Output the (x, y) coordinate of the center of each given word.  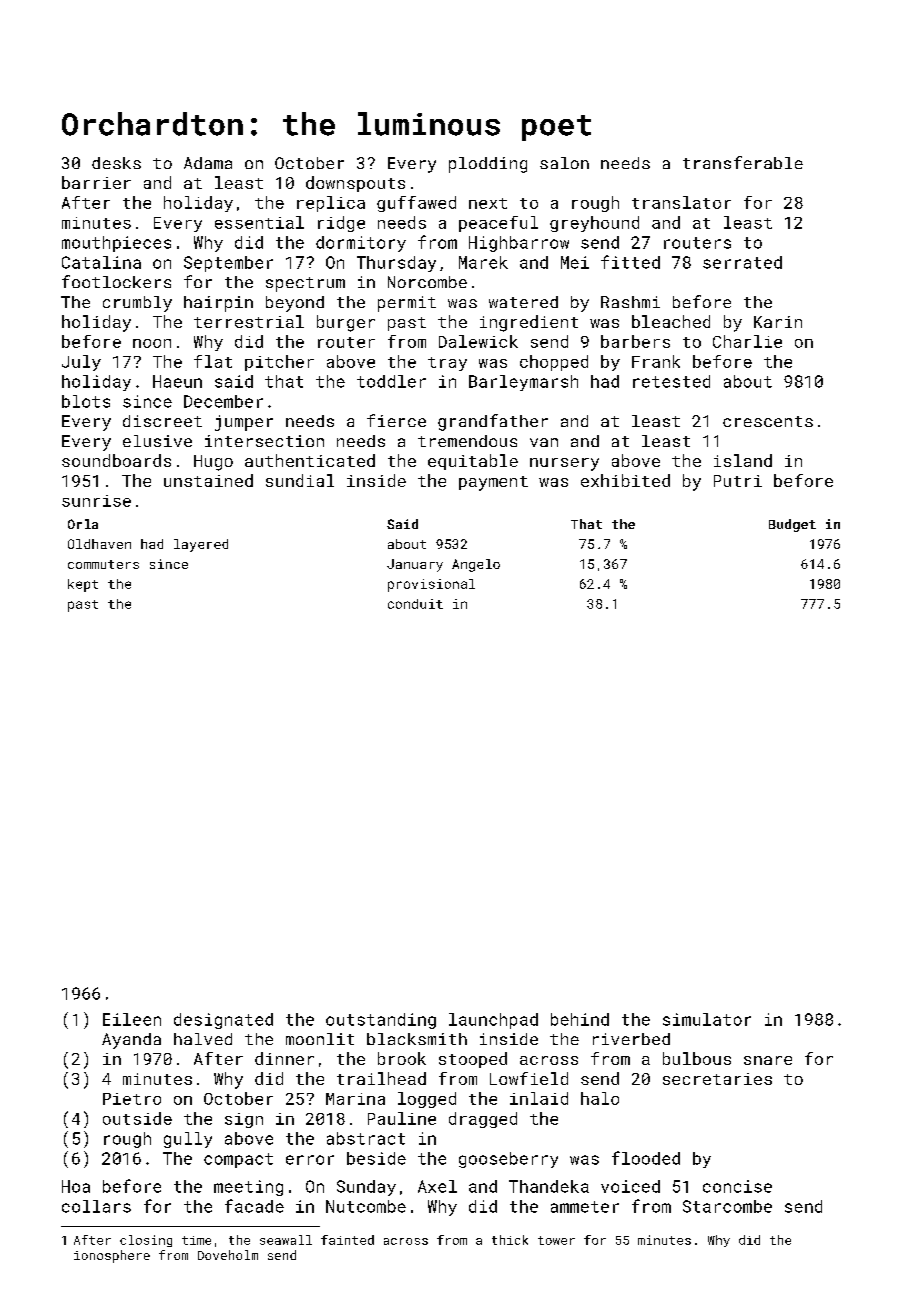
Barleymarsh (523, 383)
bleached (671, 321)
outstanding (381, 1021)
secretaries (717, 1079)
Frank (656, 361)
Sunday (366, 1188)
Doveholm (228, 1255)
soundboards (116, 460)
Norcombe (427, 282)
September (228, 264)
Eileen (132, 1019)
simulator (707, 1019)
